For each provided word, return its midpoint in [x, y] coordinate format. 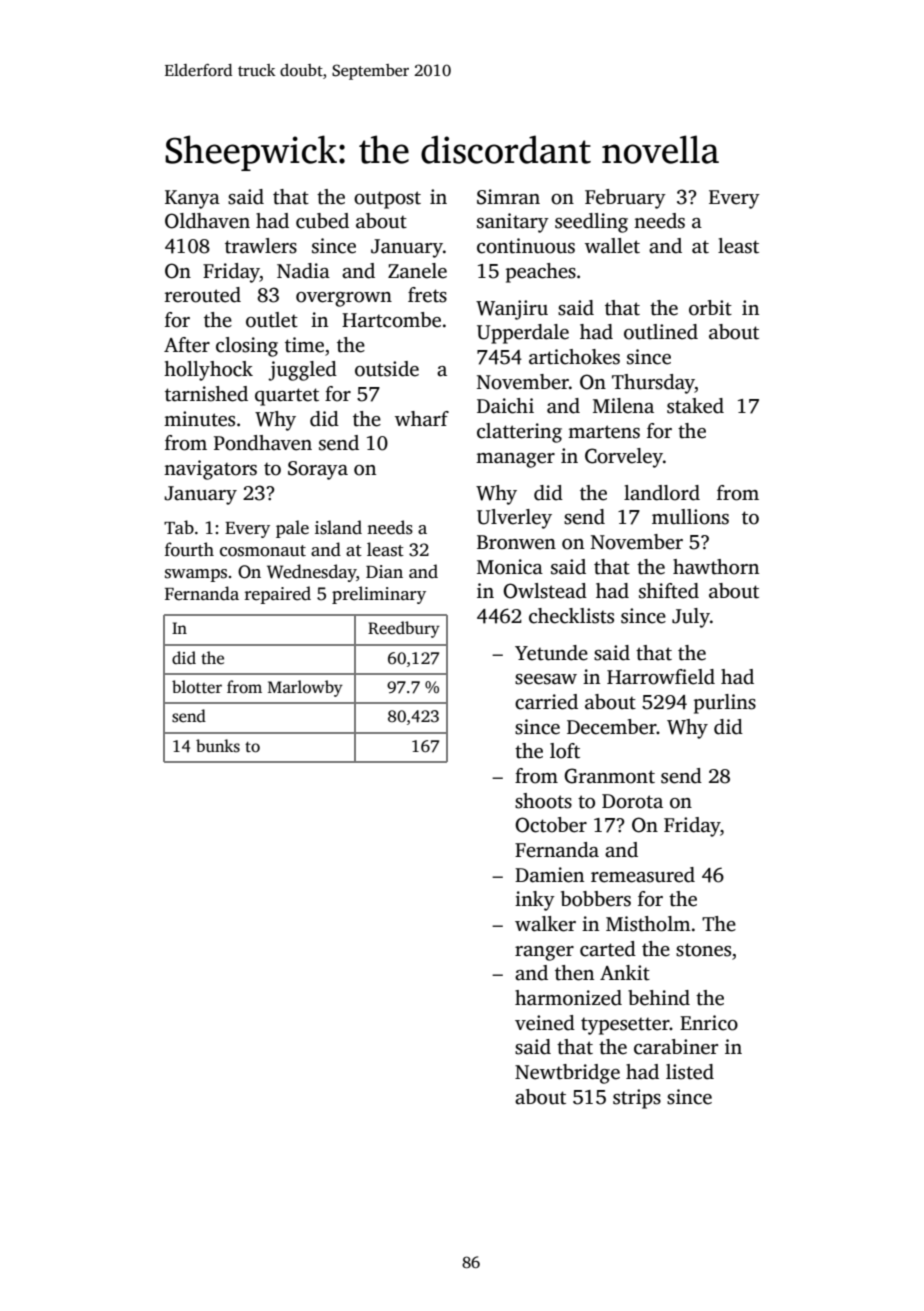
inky [535, 901]
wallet [612, 246]
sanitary [513, 223]
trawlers [261, 246]
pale [292, 529]
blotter [197, 687]
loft [565, 751]
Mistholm [648, 924]
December [612, 727]
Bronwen [516, 542]
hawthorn [716, 567]
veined [545, 1023]
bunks [218, 746]
